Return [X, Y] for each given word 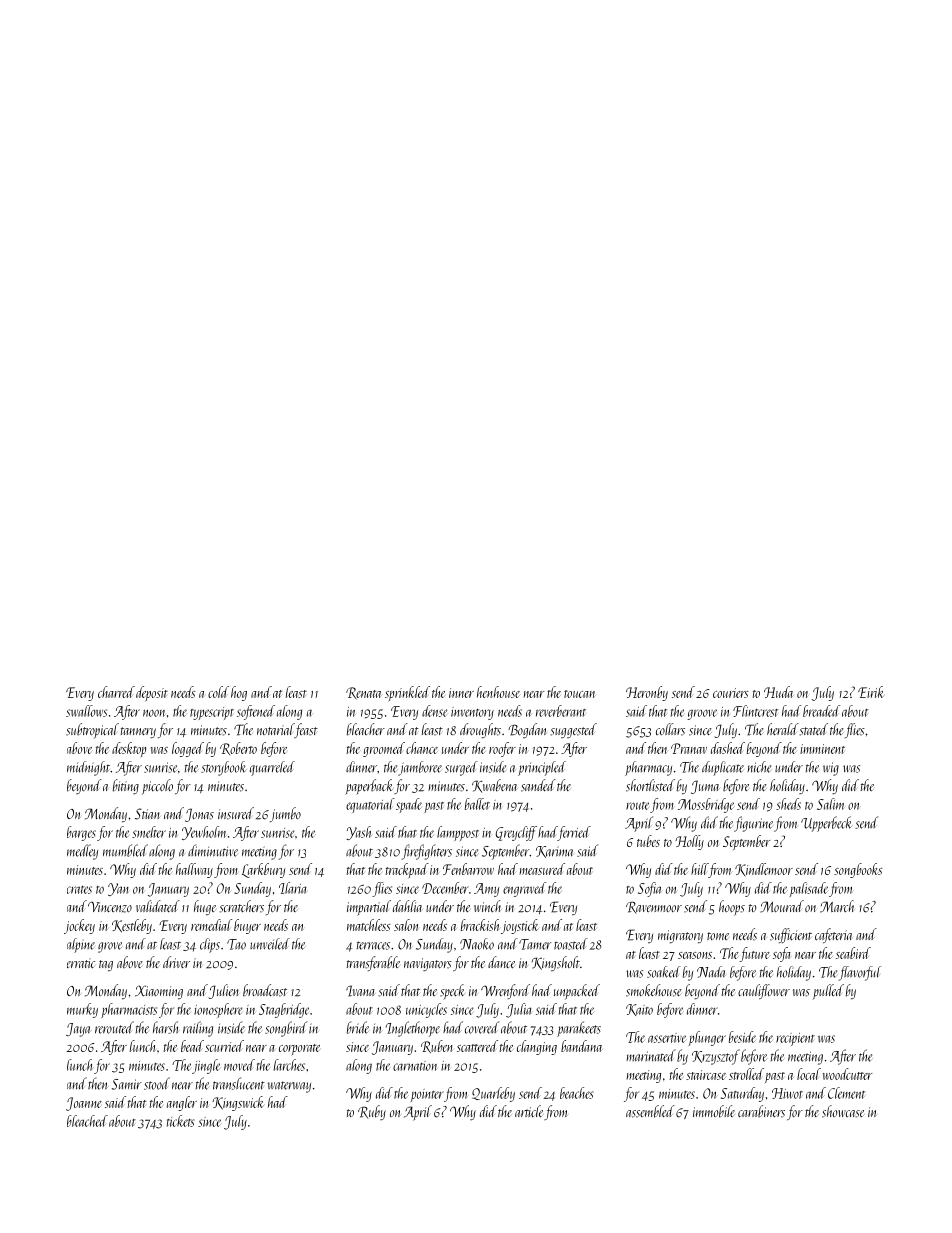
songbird [286, 1029]
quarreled [272, 768]
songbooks [858, 870]
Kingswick [238, 1103]
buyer [247, 926]
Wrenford [505, 991]
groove [702, 714]
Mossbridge [706, 805]
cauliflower [764, 991]
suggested [573, 730]
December [445, 888]
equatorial [370, 805]
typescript [212, 713]
